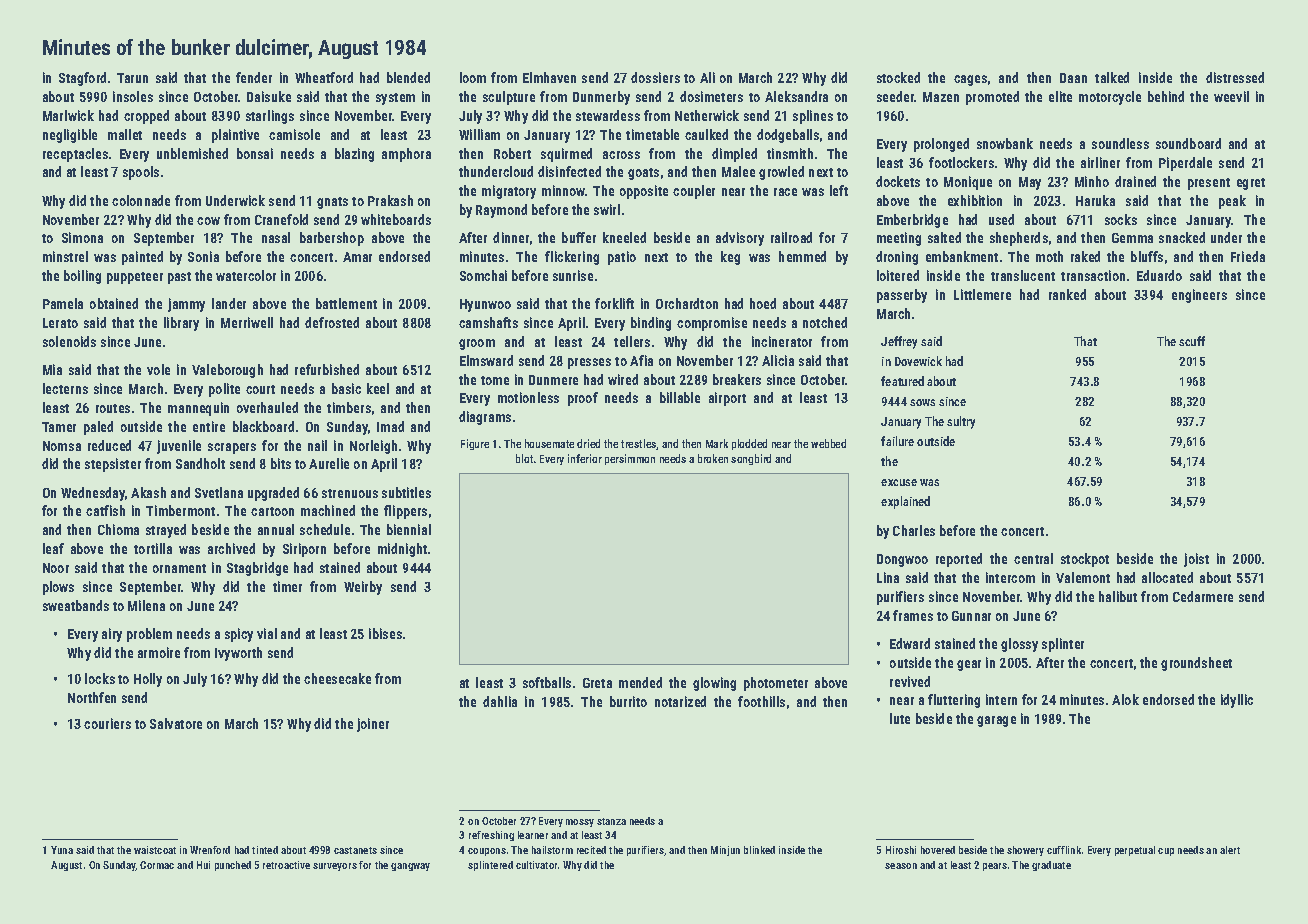 This screenshot has height=924, width=1308. What do you see at coordinates (395, 99) in the screenshot?
I see `system` at bounding box center [395, 99].
